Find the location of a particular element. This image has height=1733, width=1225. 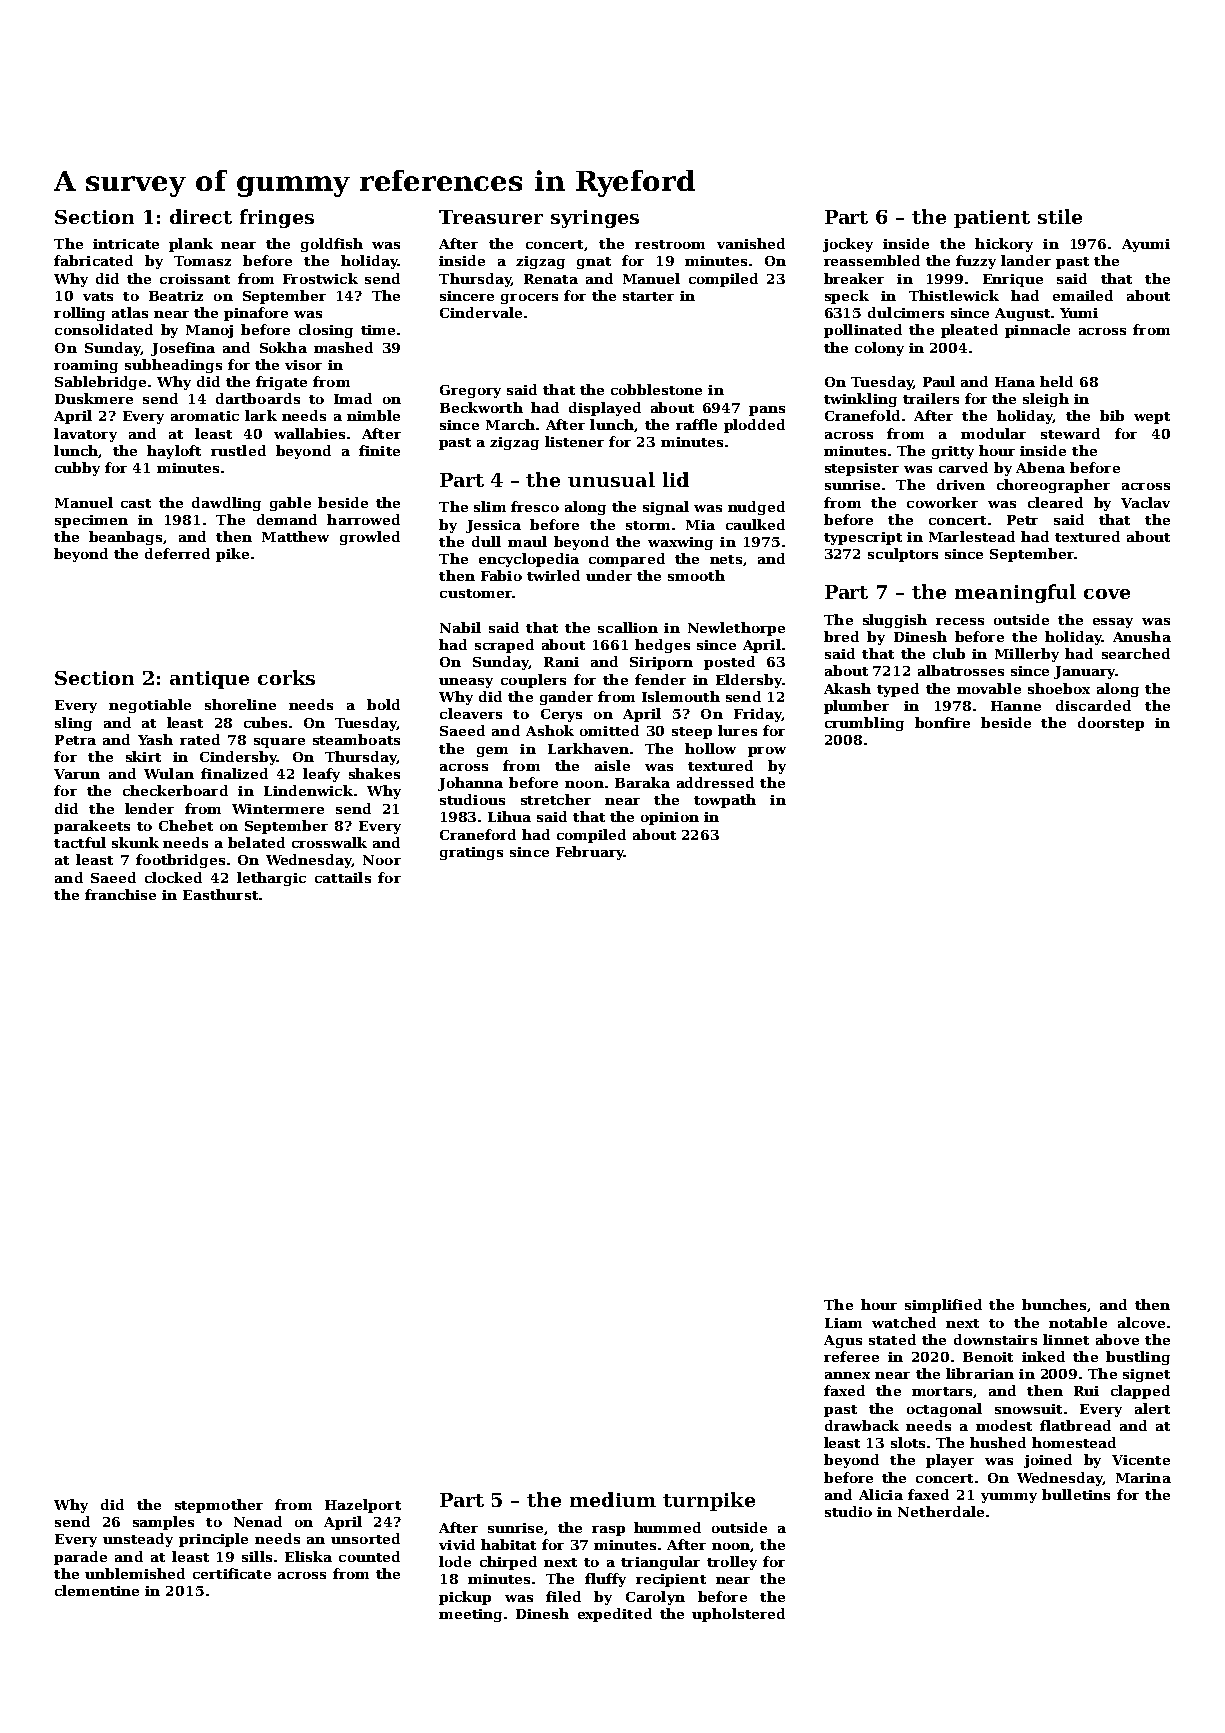

fabricated is located at coordinates (93, 260).
